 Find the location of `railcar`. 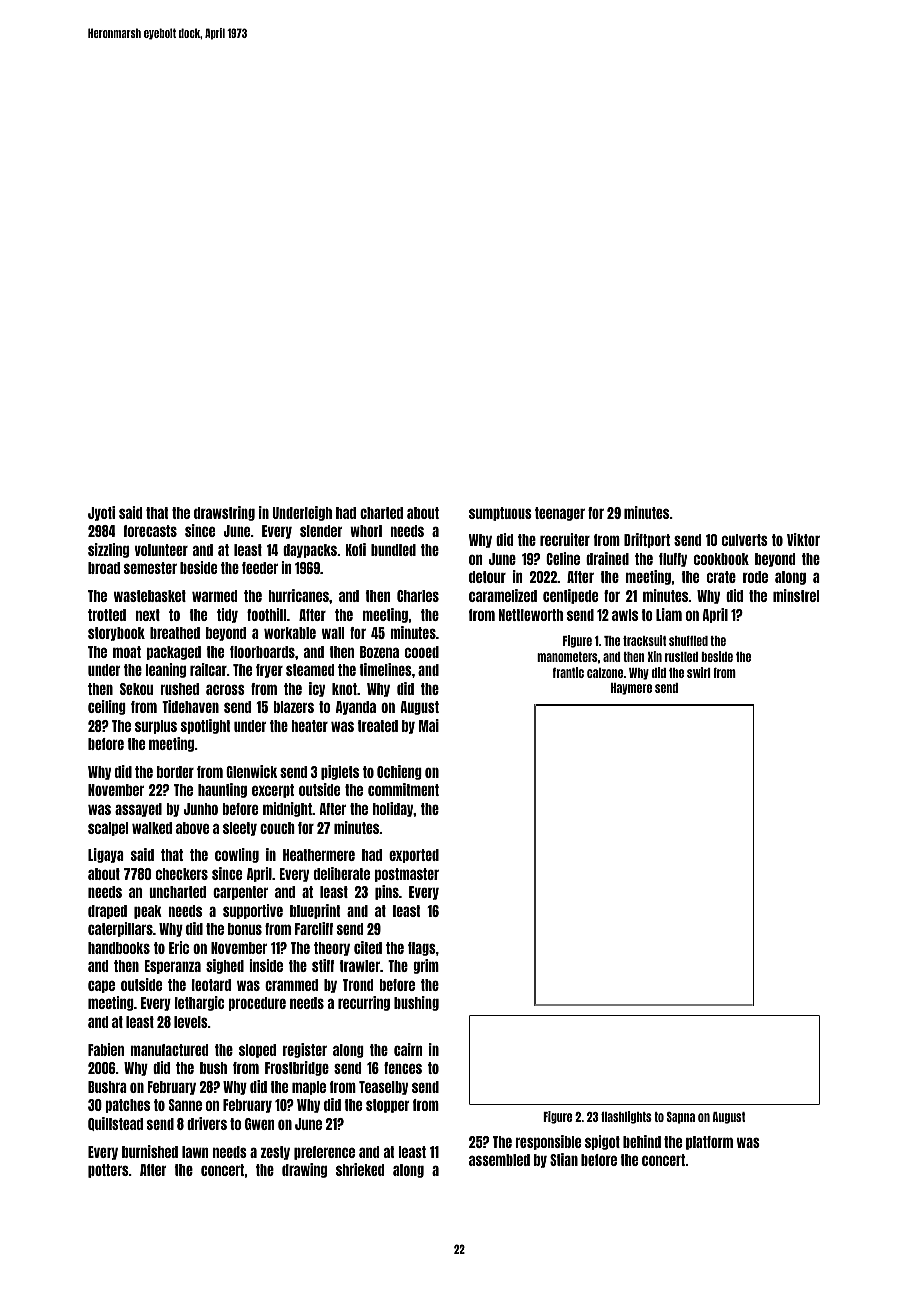

railcar is located at coordinates (208, 669).
